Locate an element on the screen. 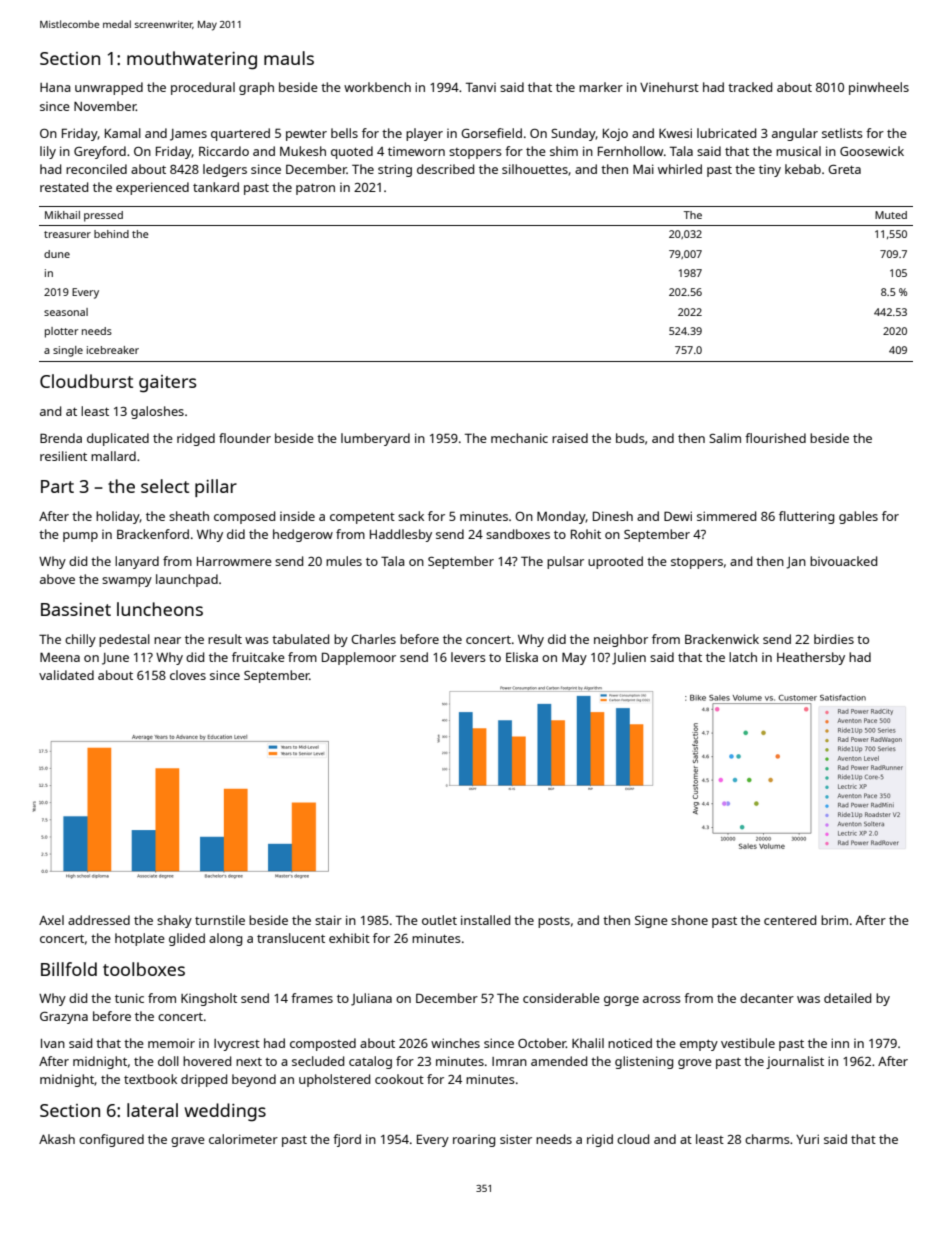 The height and width of the screenshot is (1233, 952). mauls is located at coordinates (289, 58).
